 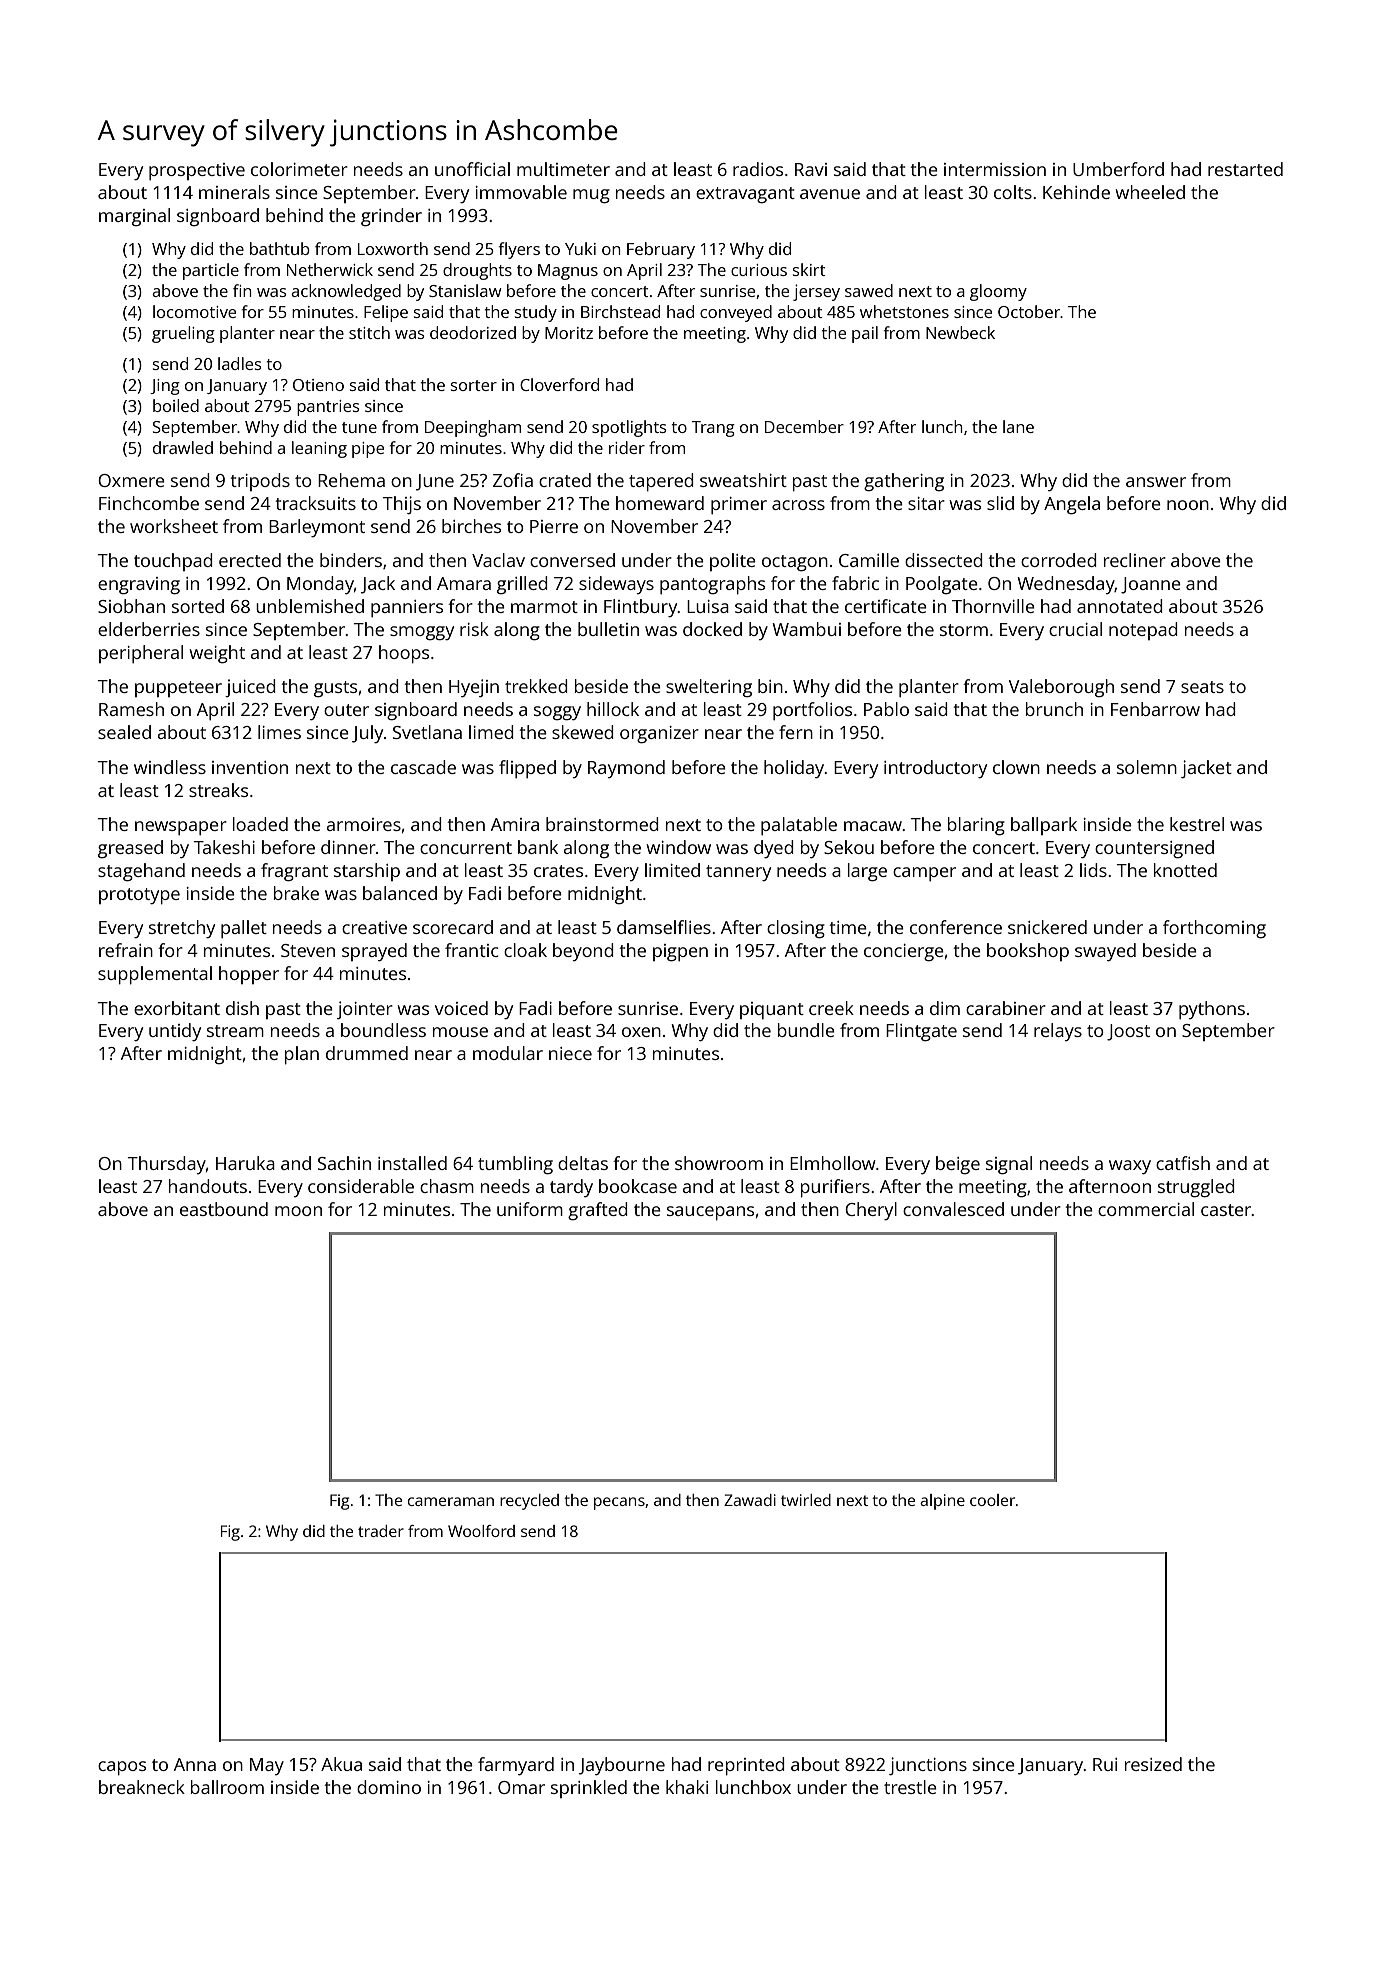 I want to click on colts, so click(x=1013, y=192).
